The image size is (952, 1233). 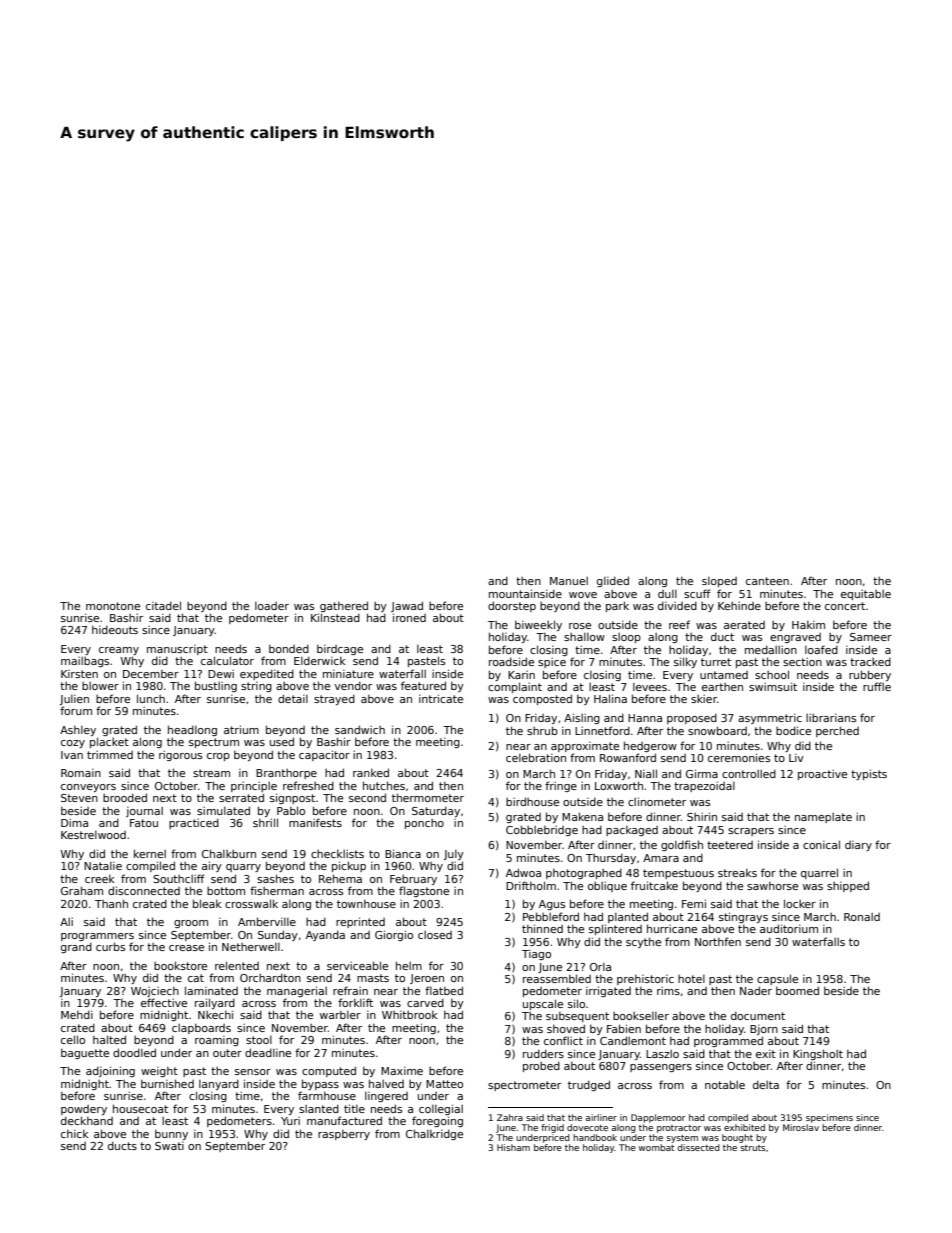 What do you see at coordinates (435, 935) in the document?
I see `closed` at bounding box center [435, 935].
